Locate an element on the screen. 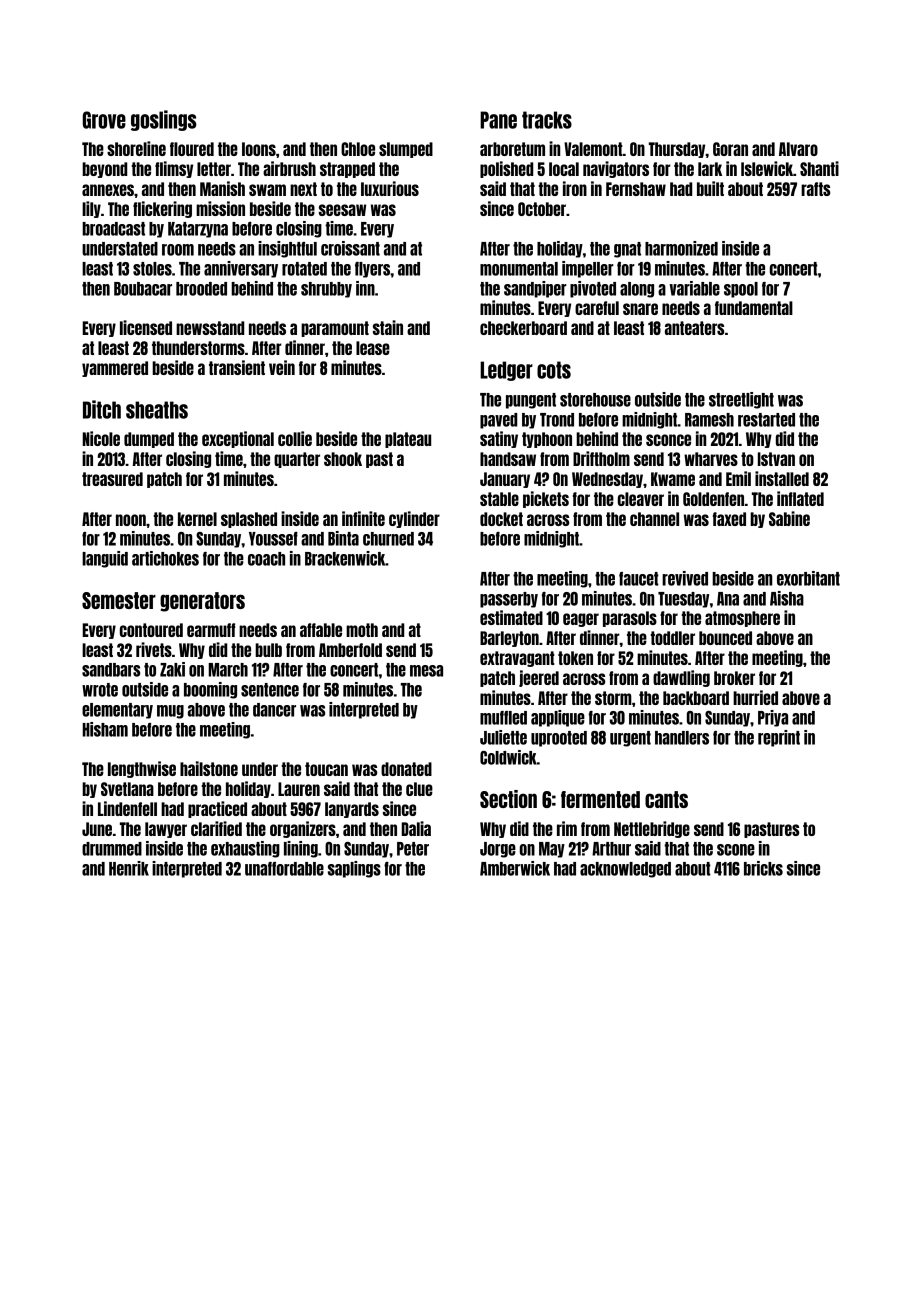  luxurious is located at coordinates (390, 188).
